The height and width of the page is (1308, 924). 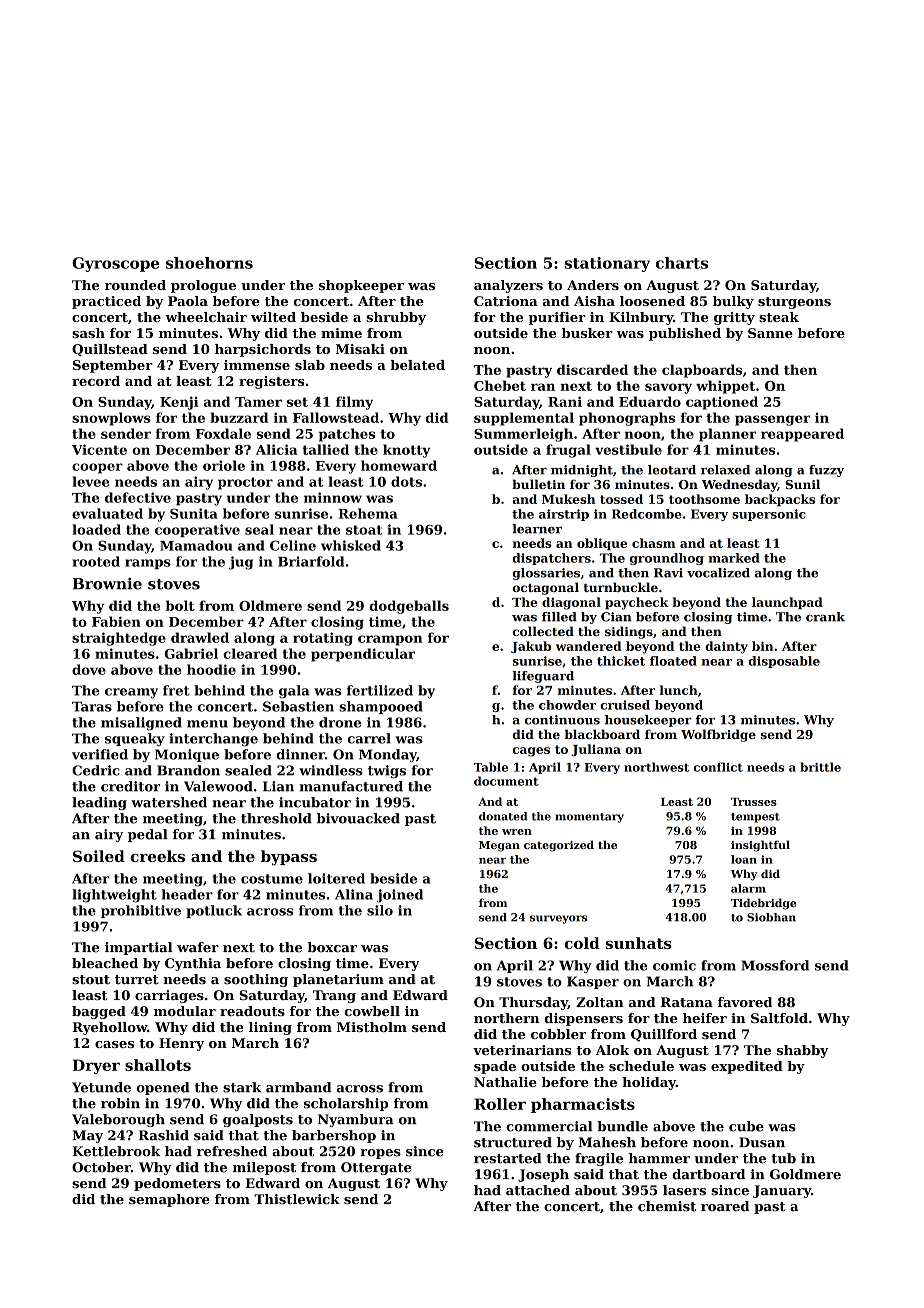 I want to click on dove, so click(x=89, y=669).
